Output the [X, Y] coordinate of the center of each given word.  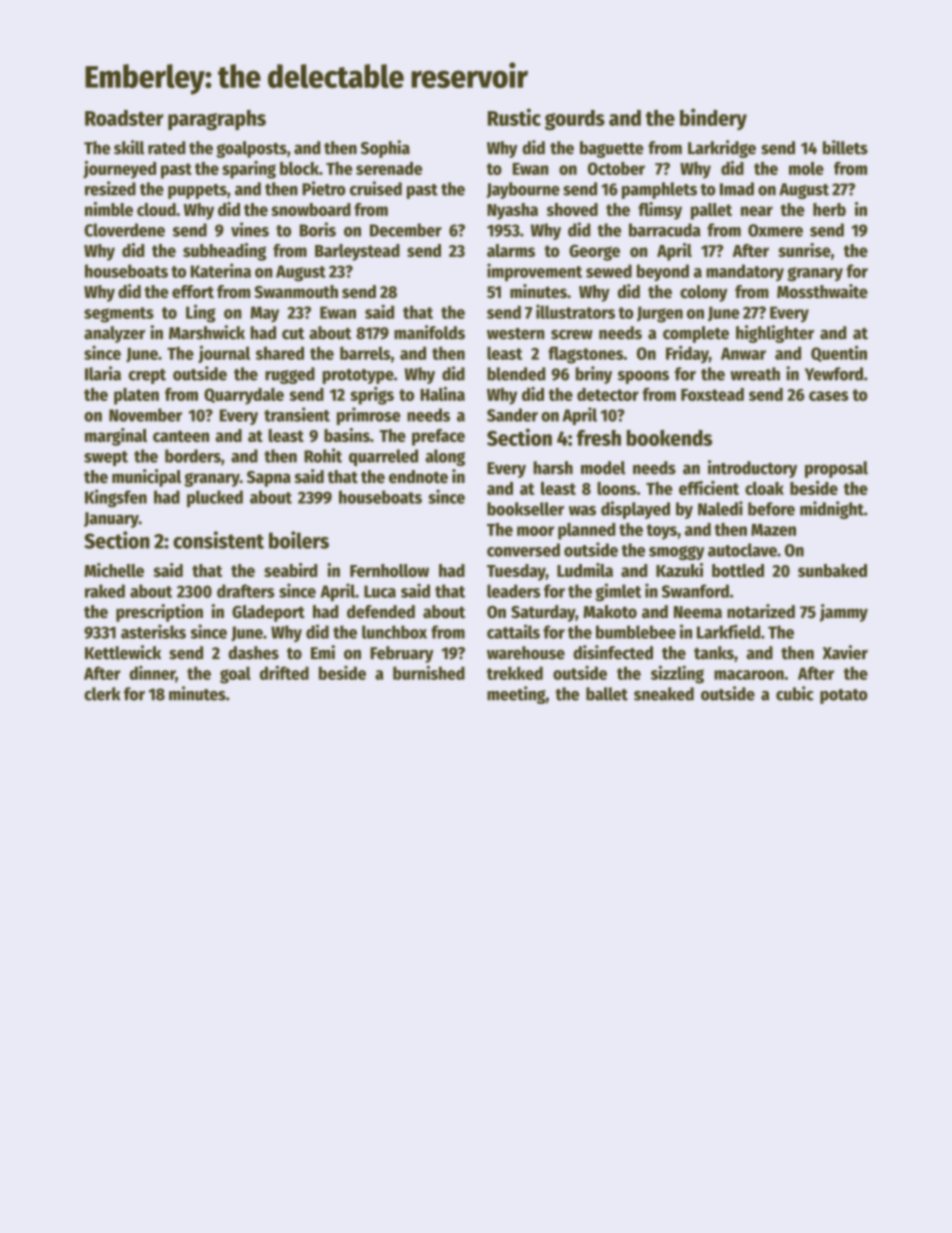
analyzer [115, 334]
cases [829, 396]
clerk [102, 694]
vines [250, 229]
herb [829, 209]
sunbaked [832, 570]
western [516, 334]
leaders [513, 591]
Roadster [124, 118]
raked [105, 591]
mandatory [745, 272]
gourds [575, 120]
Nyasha [512, 211]
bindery [713, 119]
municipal [146, 478]
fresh [599, 437]
